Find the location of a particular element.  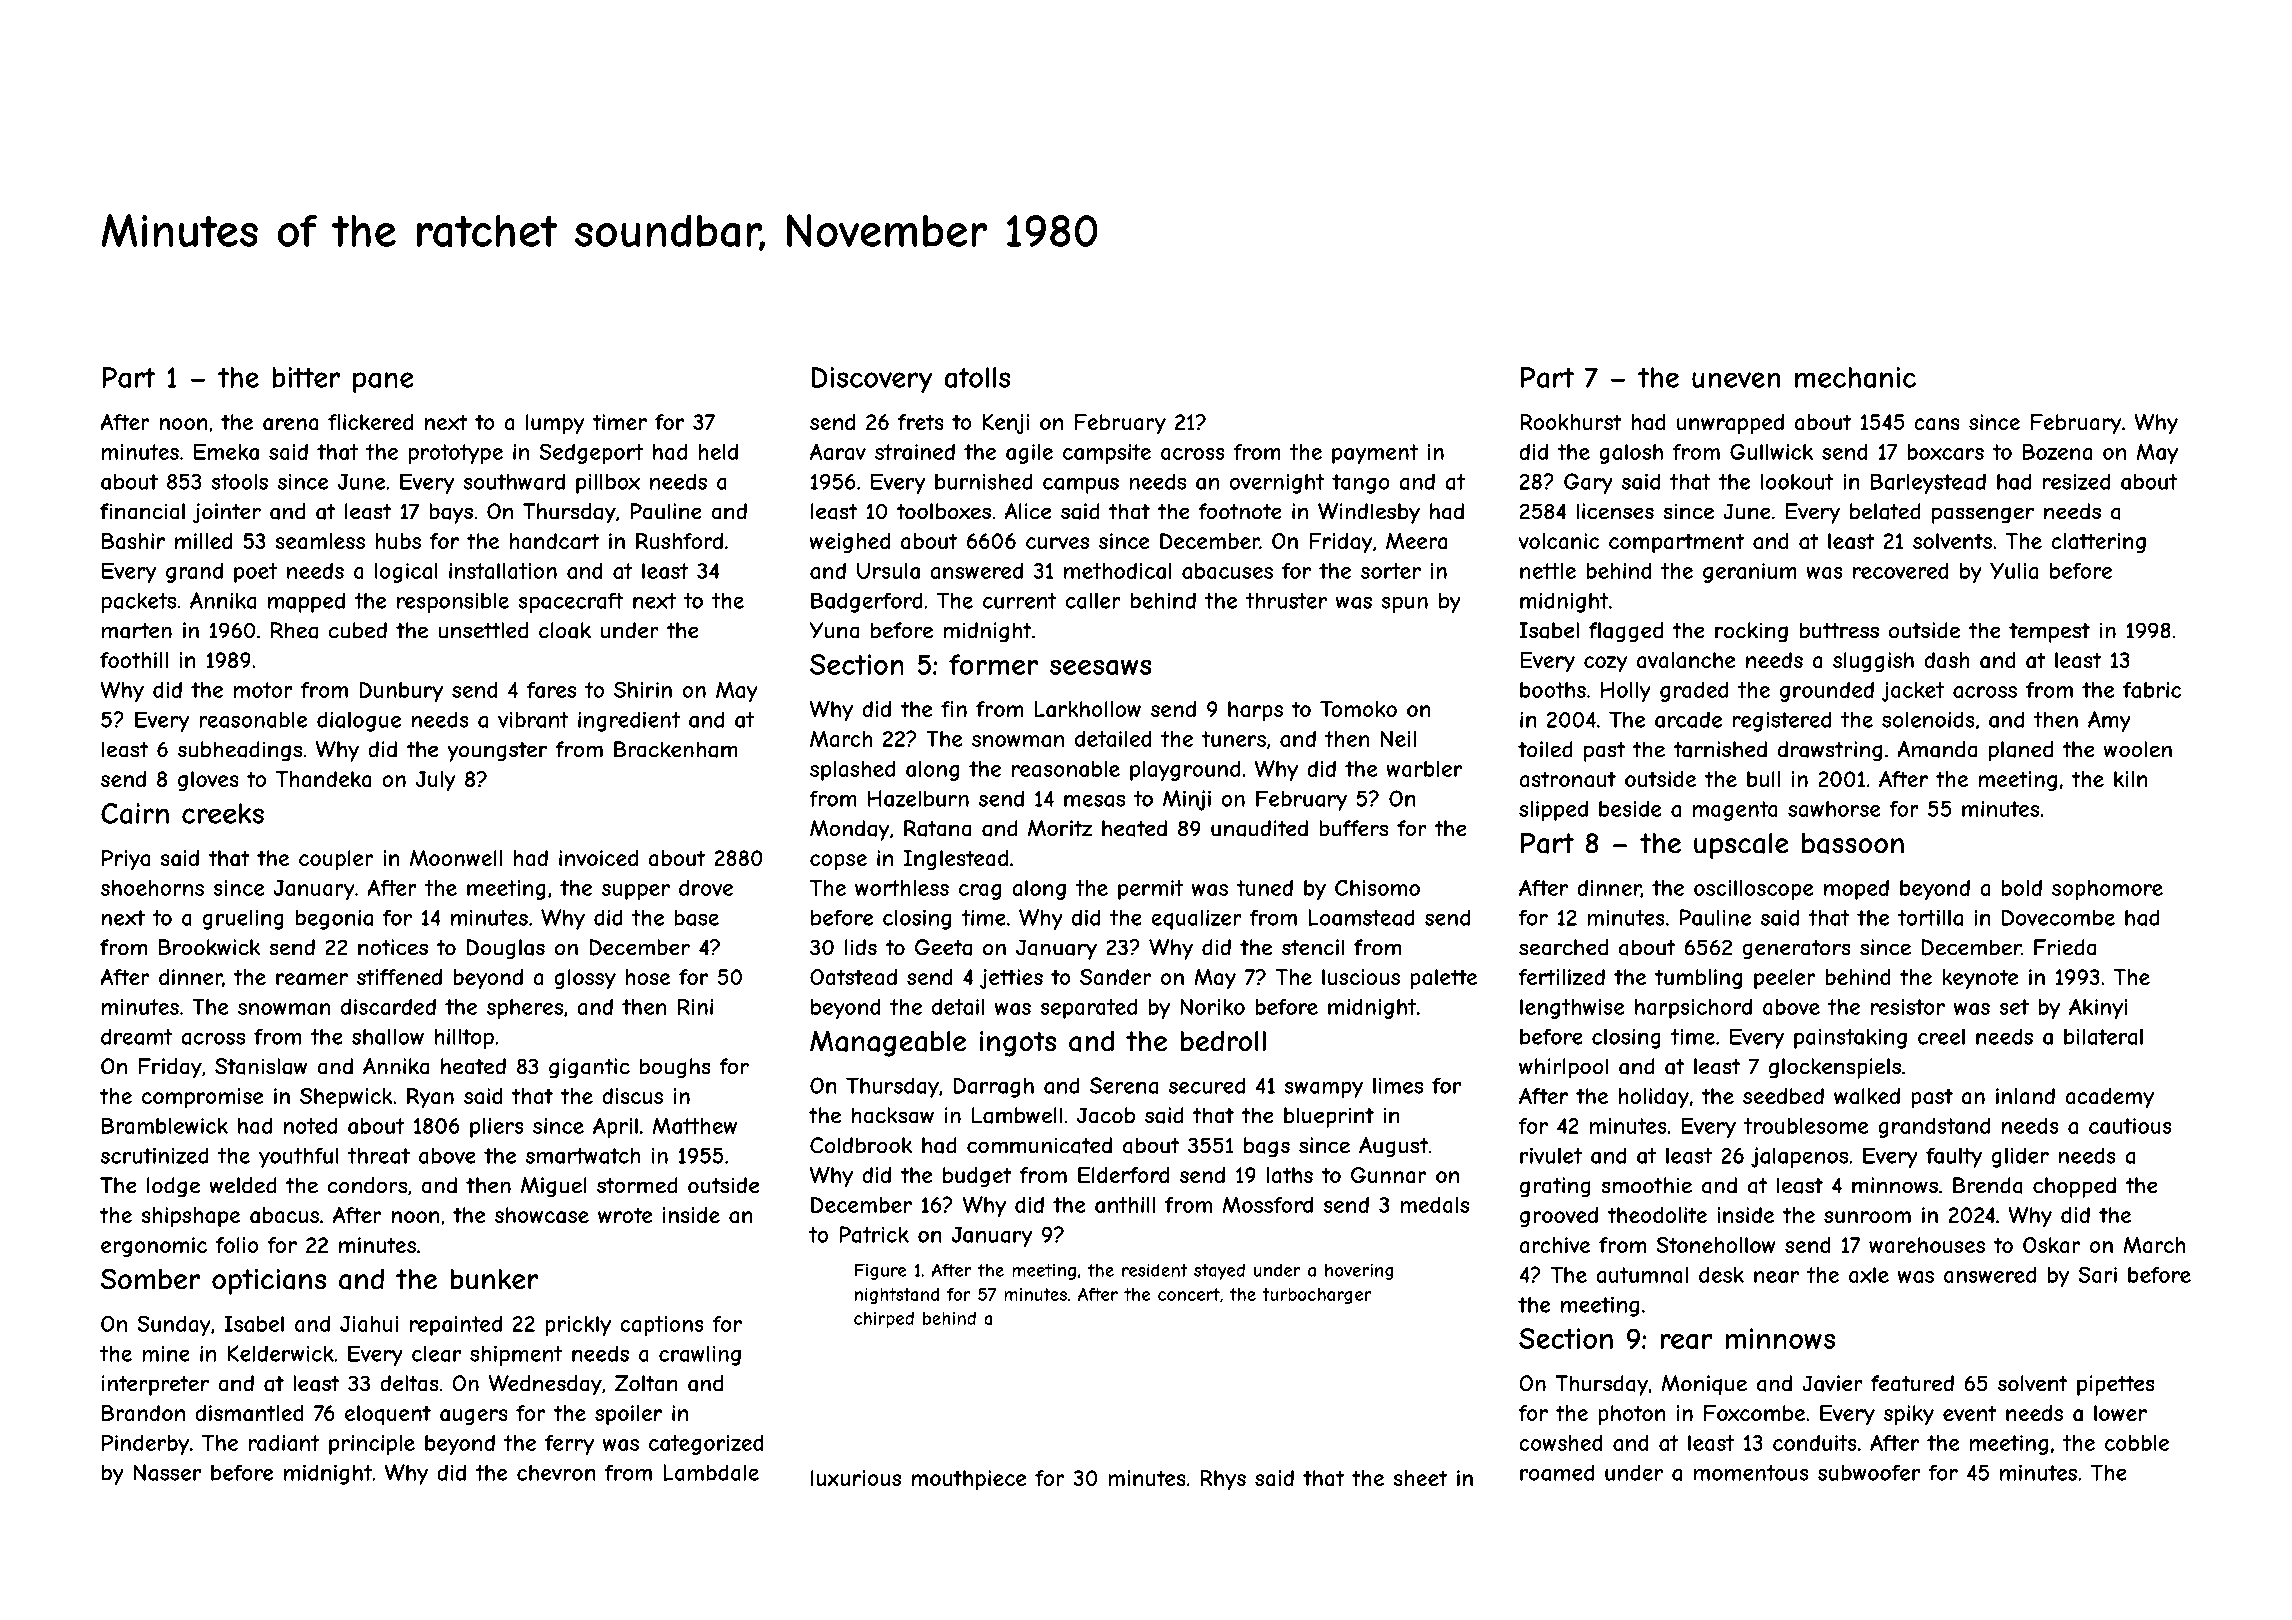

coupler is located at coordinates (336, 860).
